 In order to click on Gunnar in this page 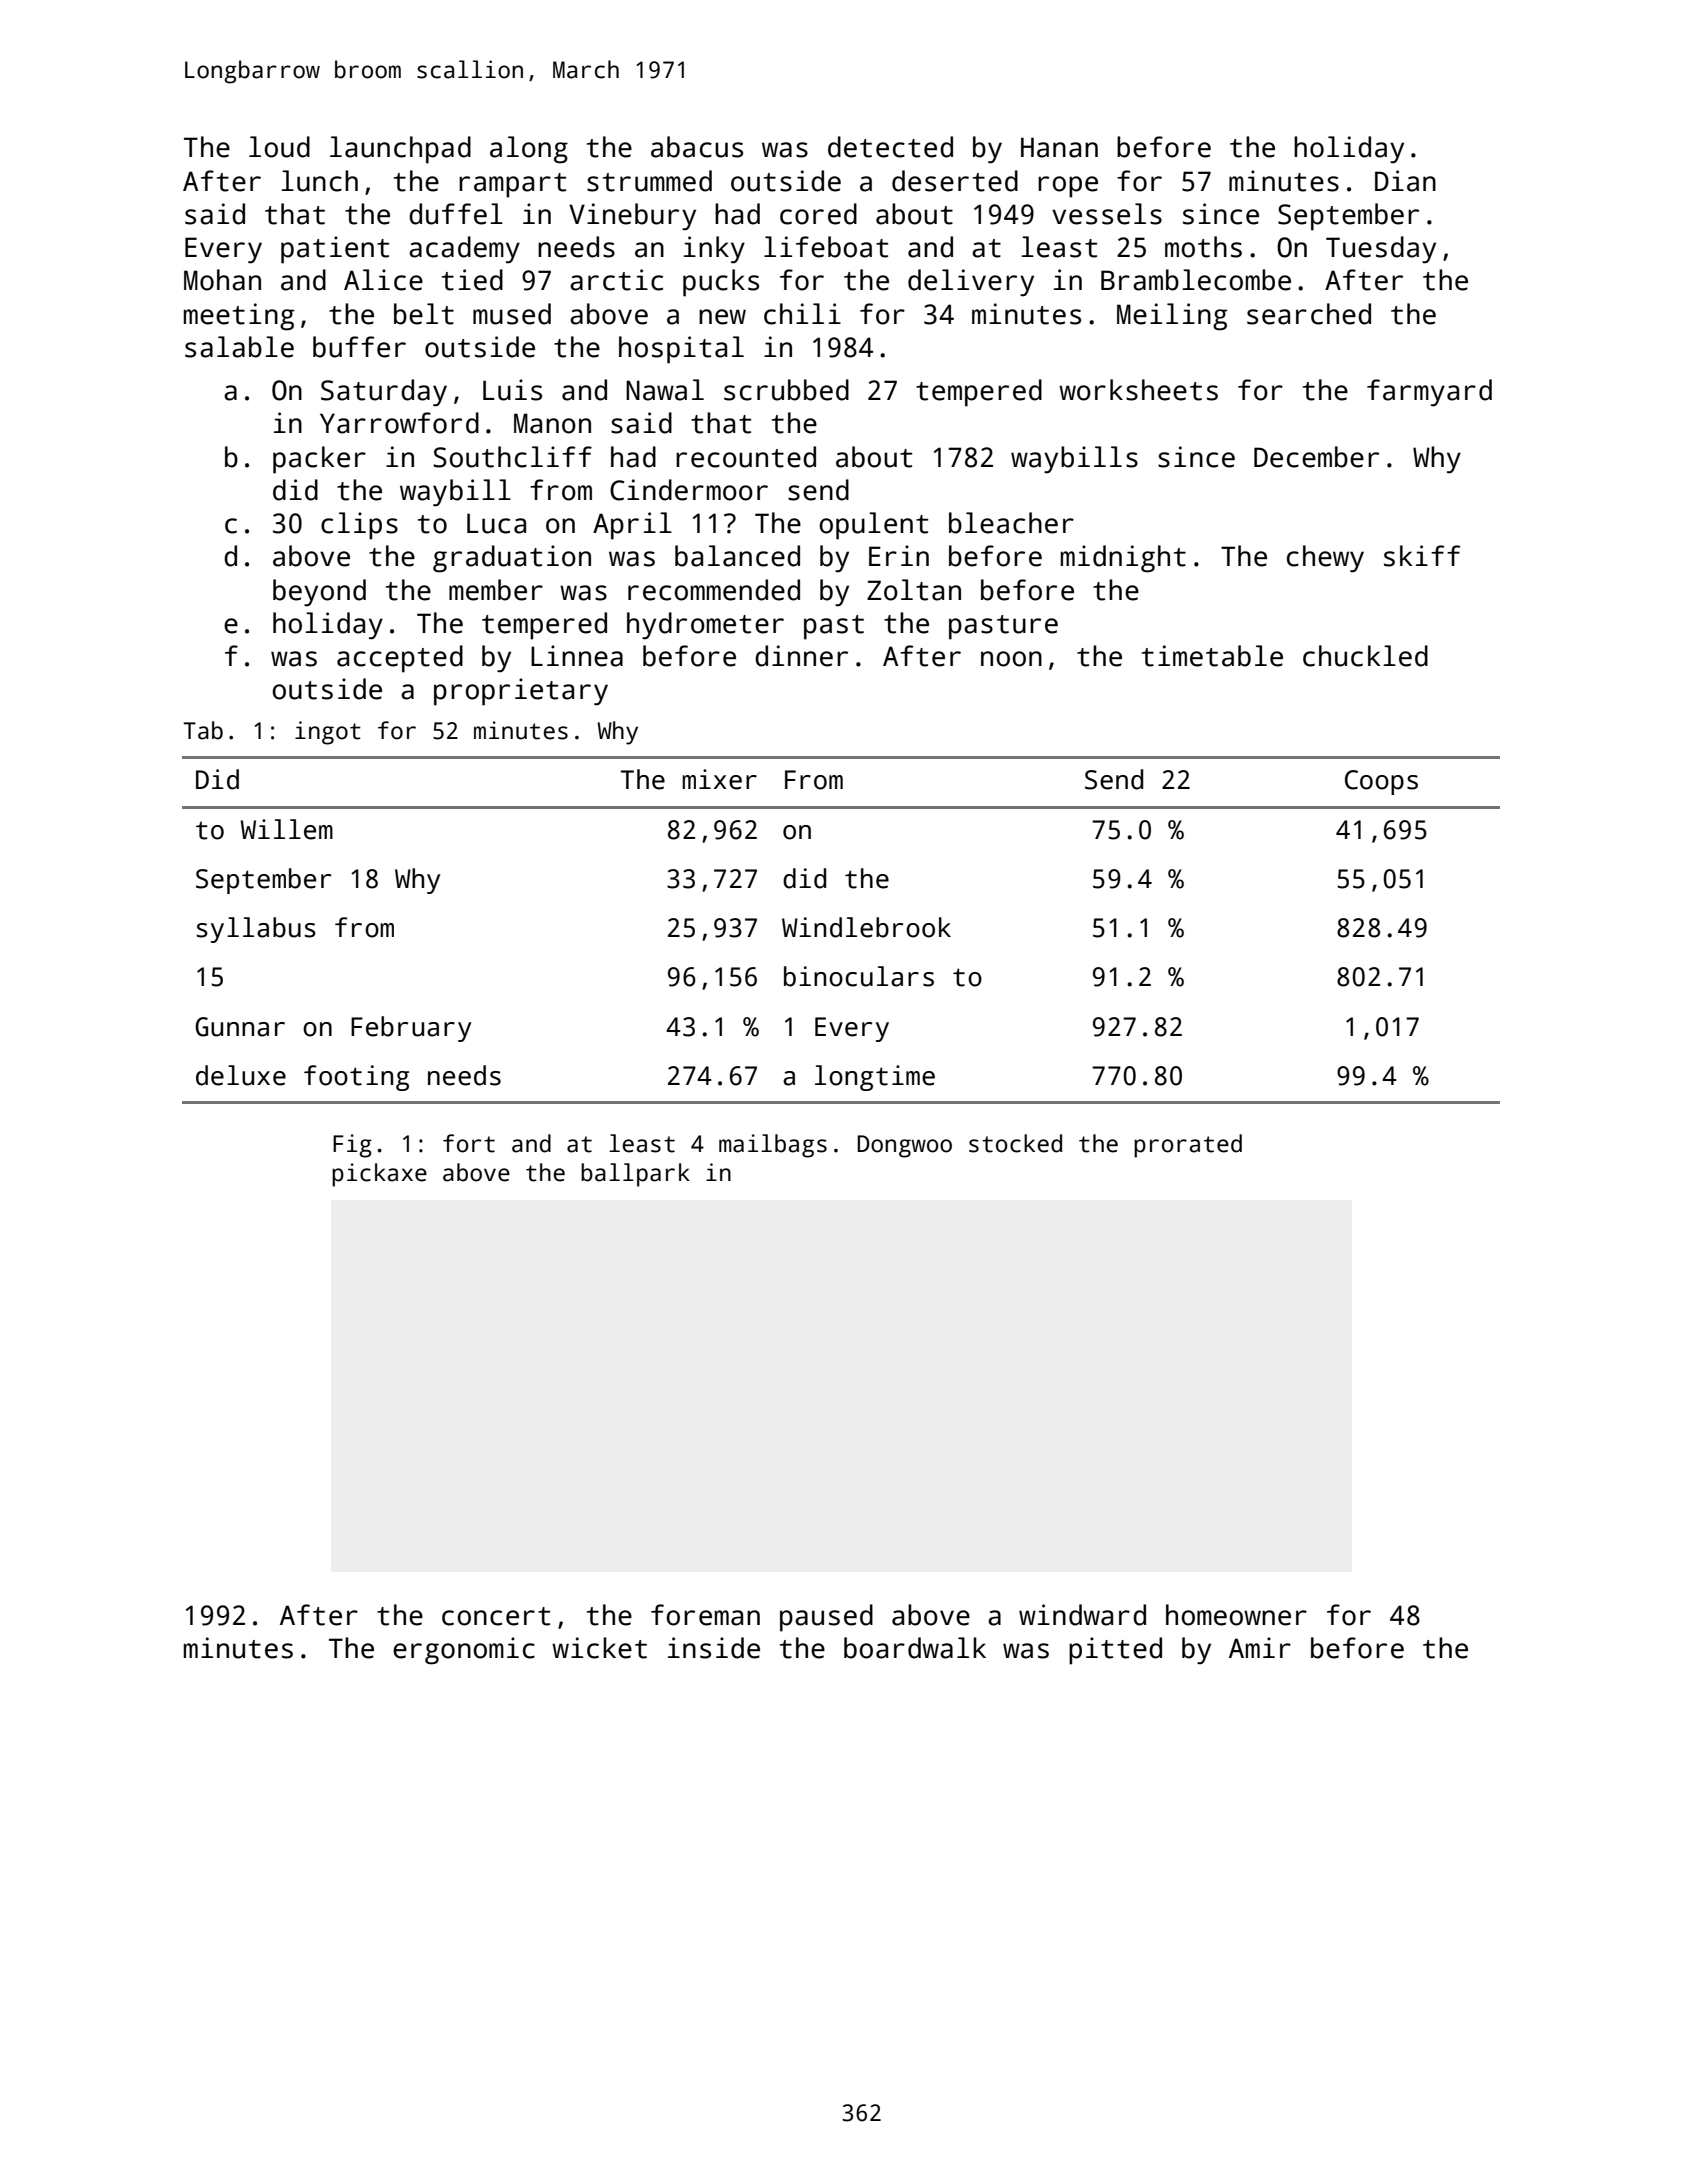, I will do `click(240, 1027)`.
